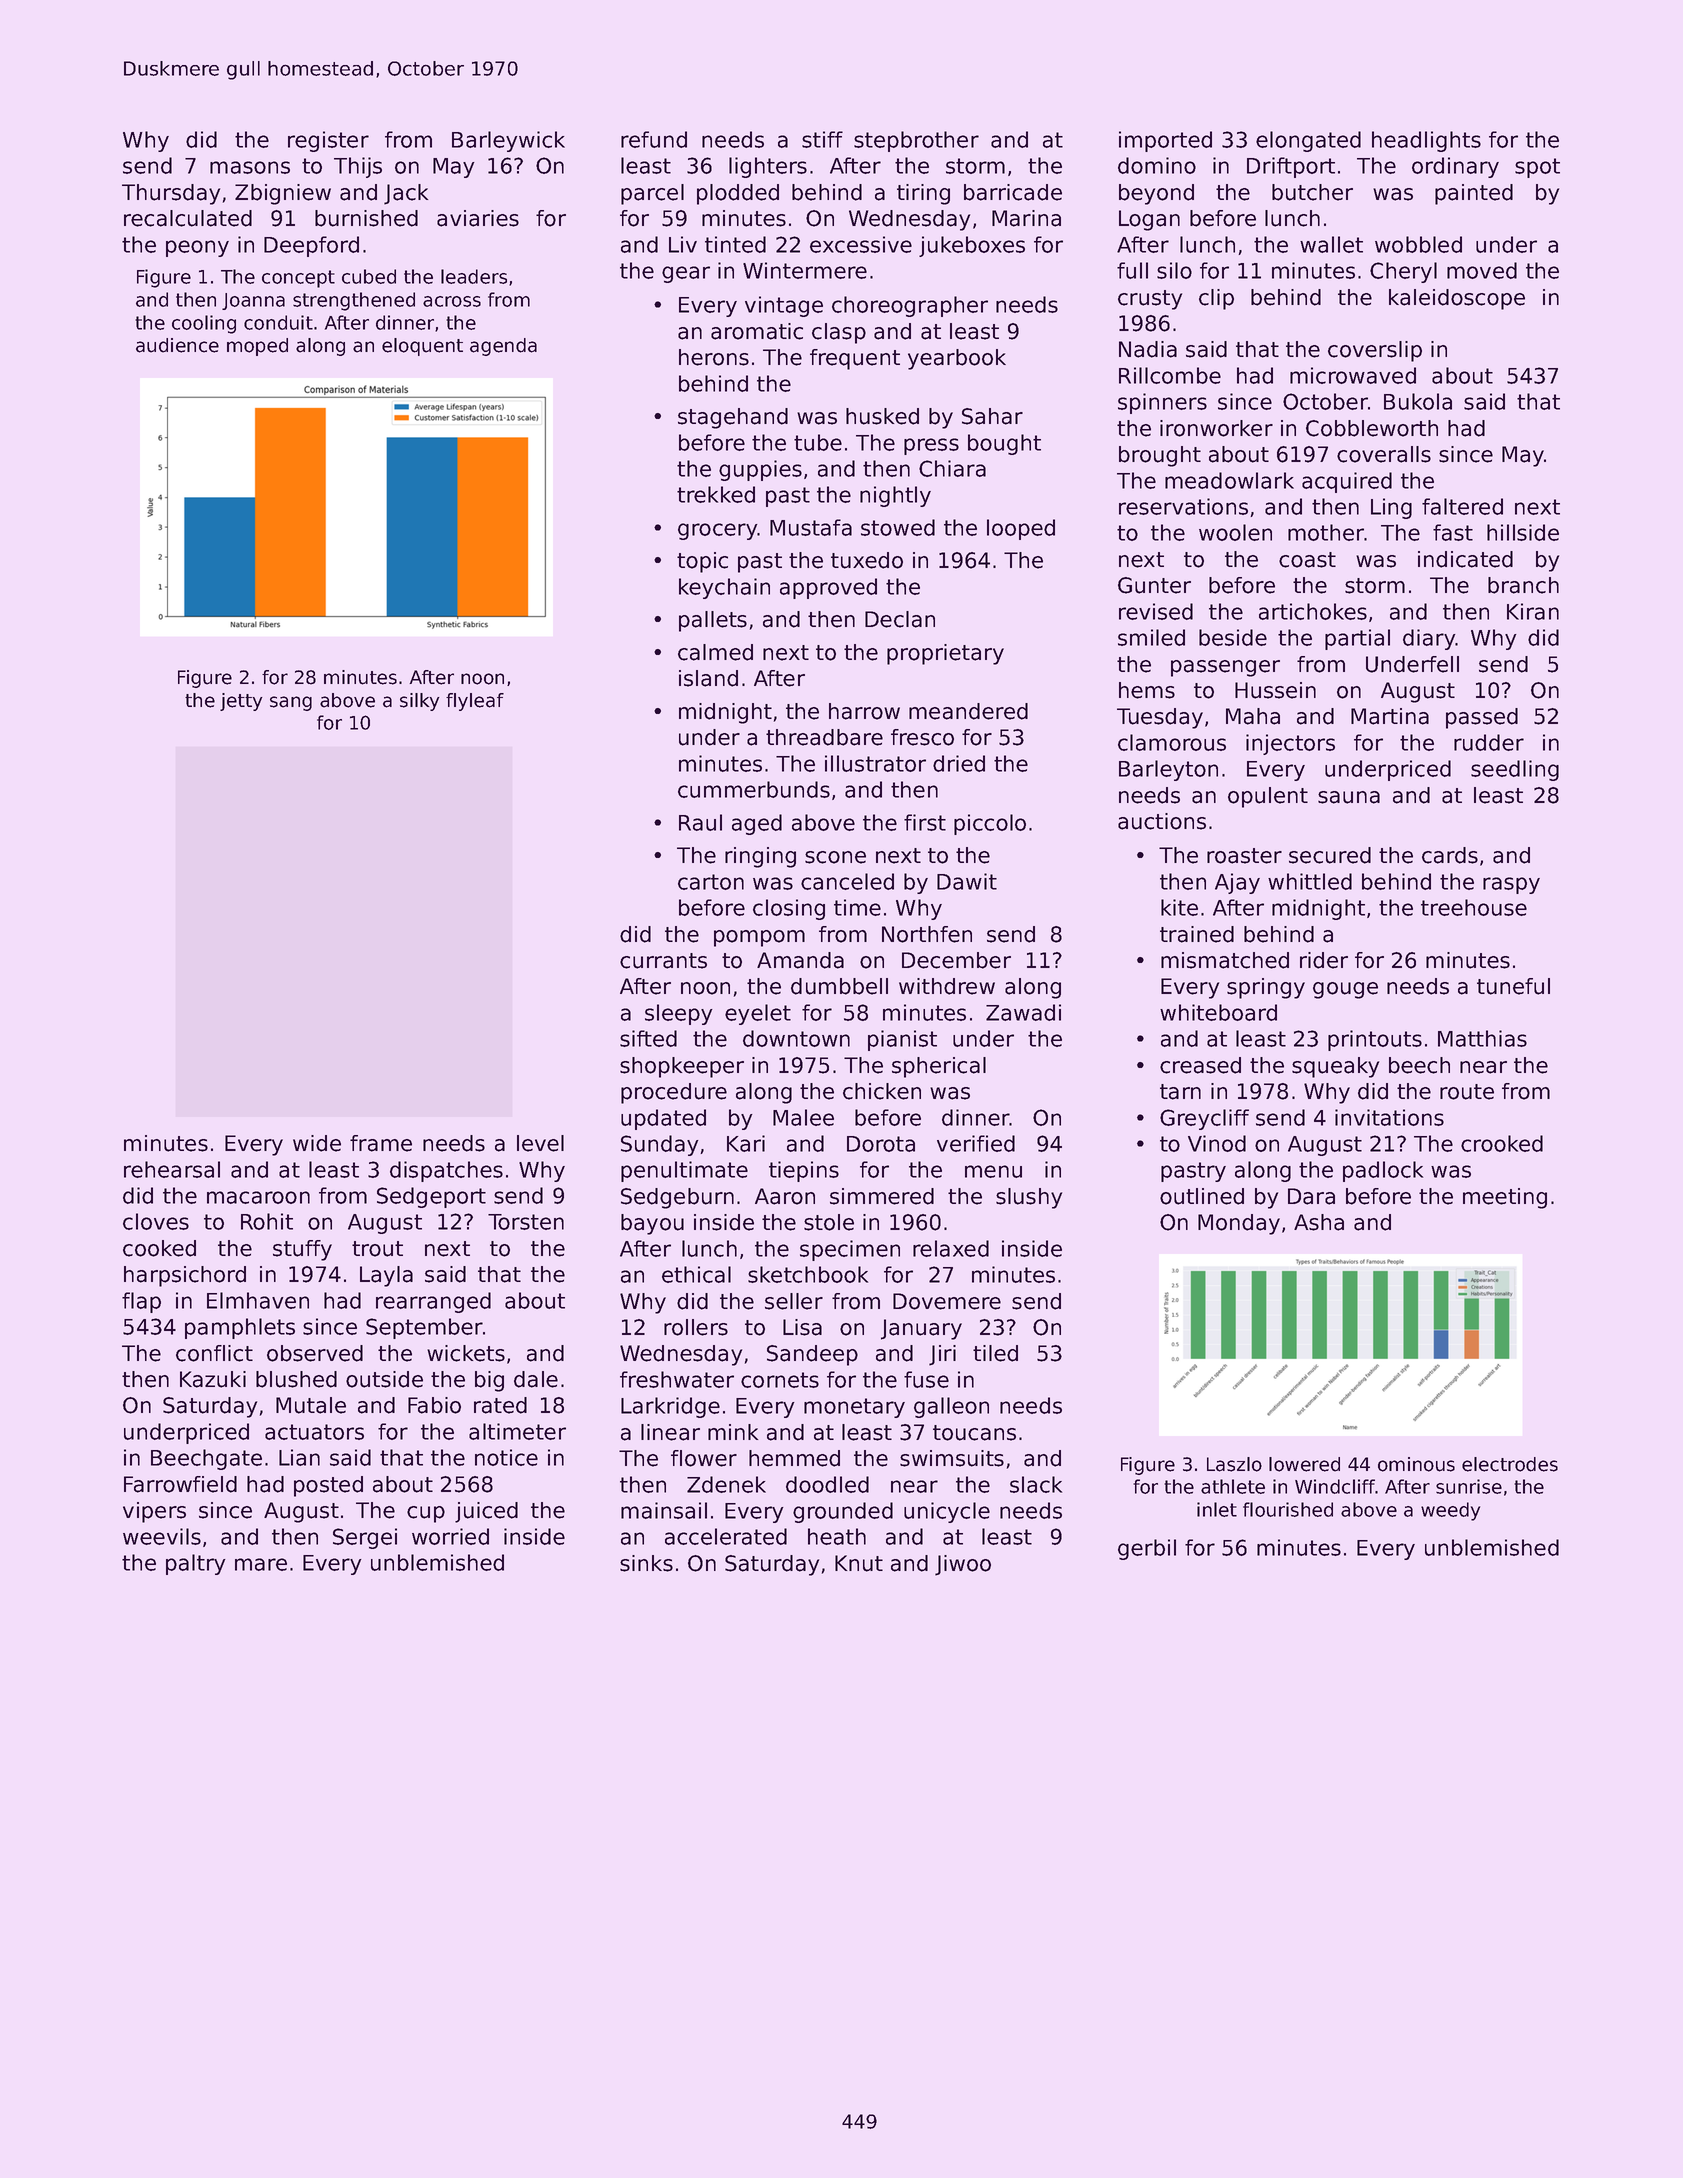 The image size is (1683, 2178). I want to click on Vinod, so click(1217, 1143).
